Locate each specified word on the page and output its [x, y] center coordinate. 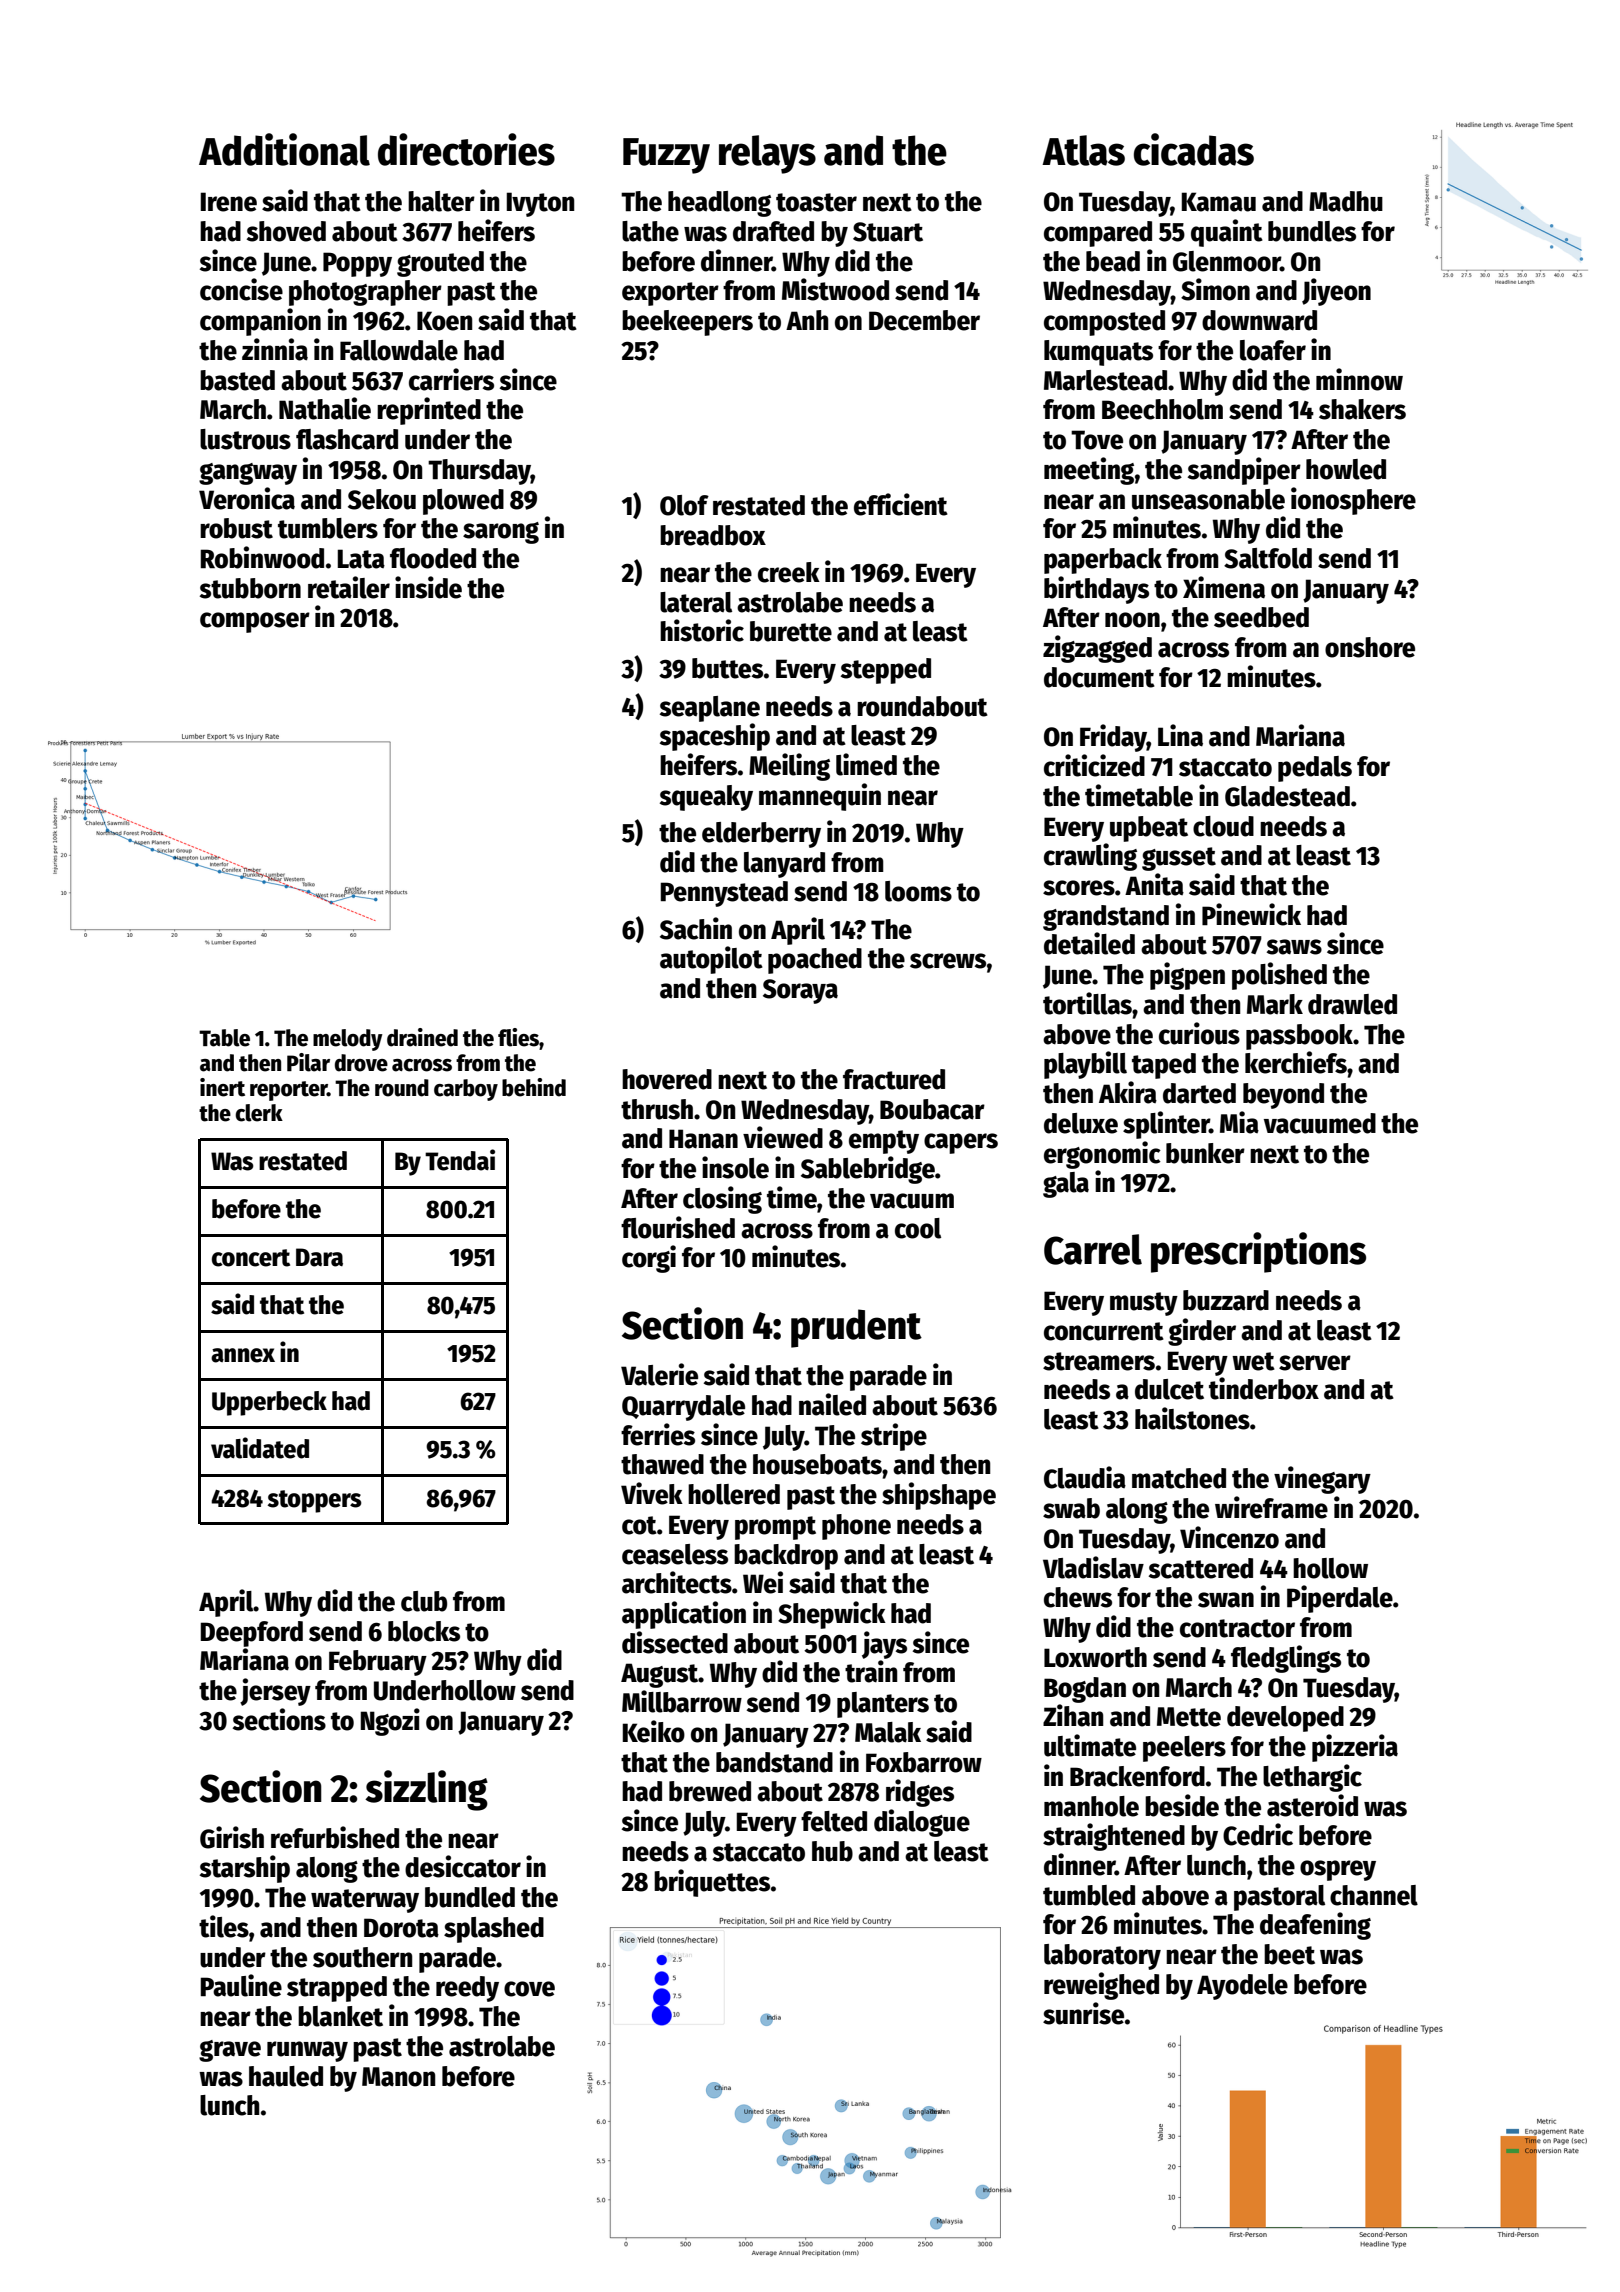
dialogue [922, 1823]
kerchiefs [1296, 1062]
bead [1113, 261]
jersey [275, 1692]
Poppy [357, 264]
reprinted [429, 411]
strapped [337, 1989]
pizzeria [1355, 1748]
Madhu [1346, 201]
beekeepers [687, 323]
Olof [684, 505]
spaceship [715, 737]
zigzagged [1097, 649]
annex [243, 1355]
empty [884, 1142]
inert [222, 1087]
